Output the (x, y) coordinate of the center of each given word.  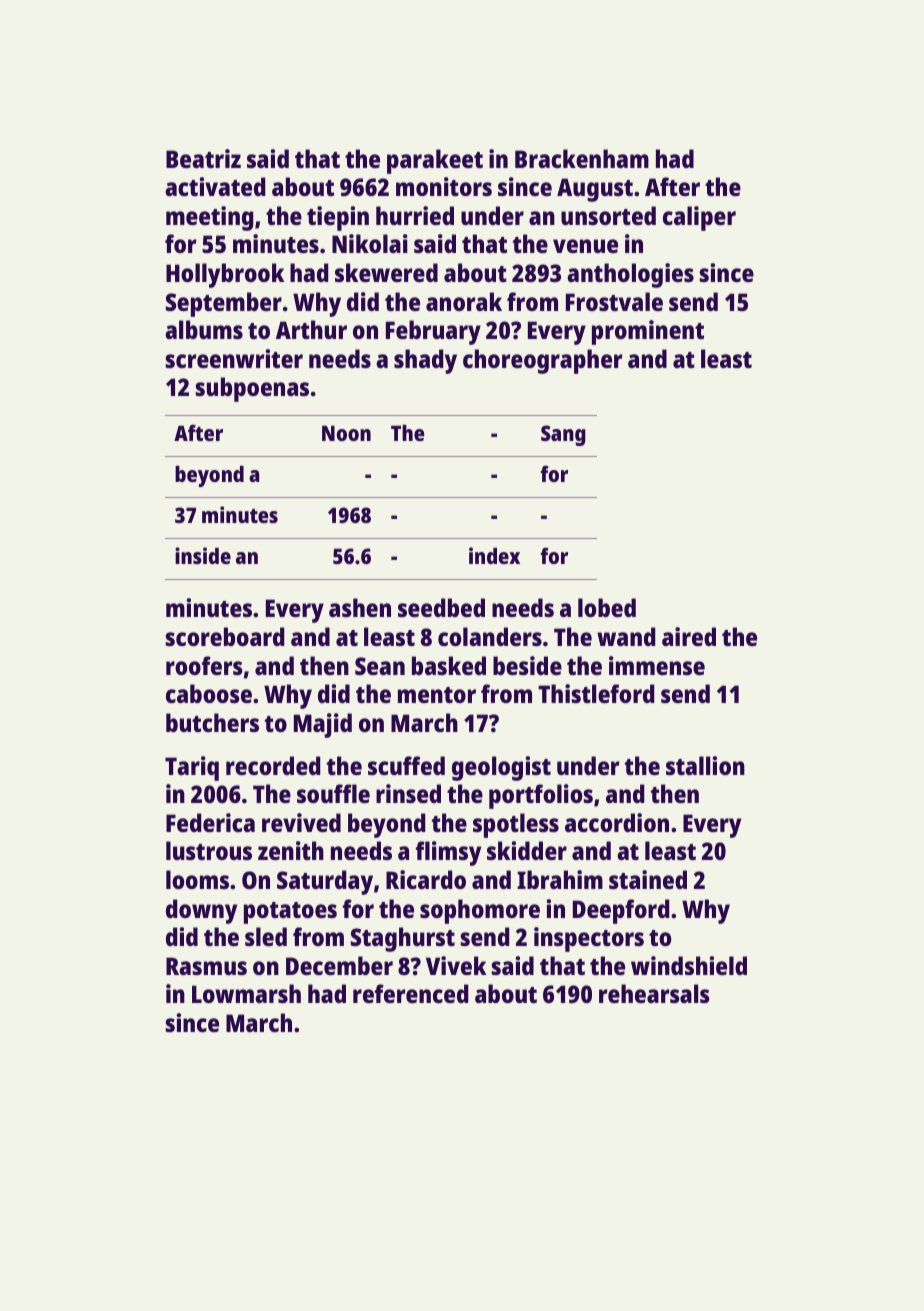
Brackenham (582, 158)
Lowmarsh (246, 993)
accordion (617, 822)
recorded (273, 765)
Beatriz (203, 158)
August (595, 190)
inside (203, 555)
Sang (563, 435)
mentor (437, 695)
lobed (607, 607)
